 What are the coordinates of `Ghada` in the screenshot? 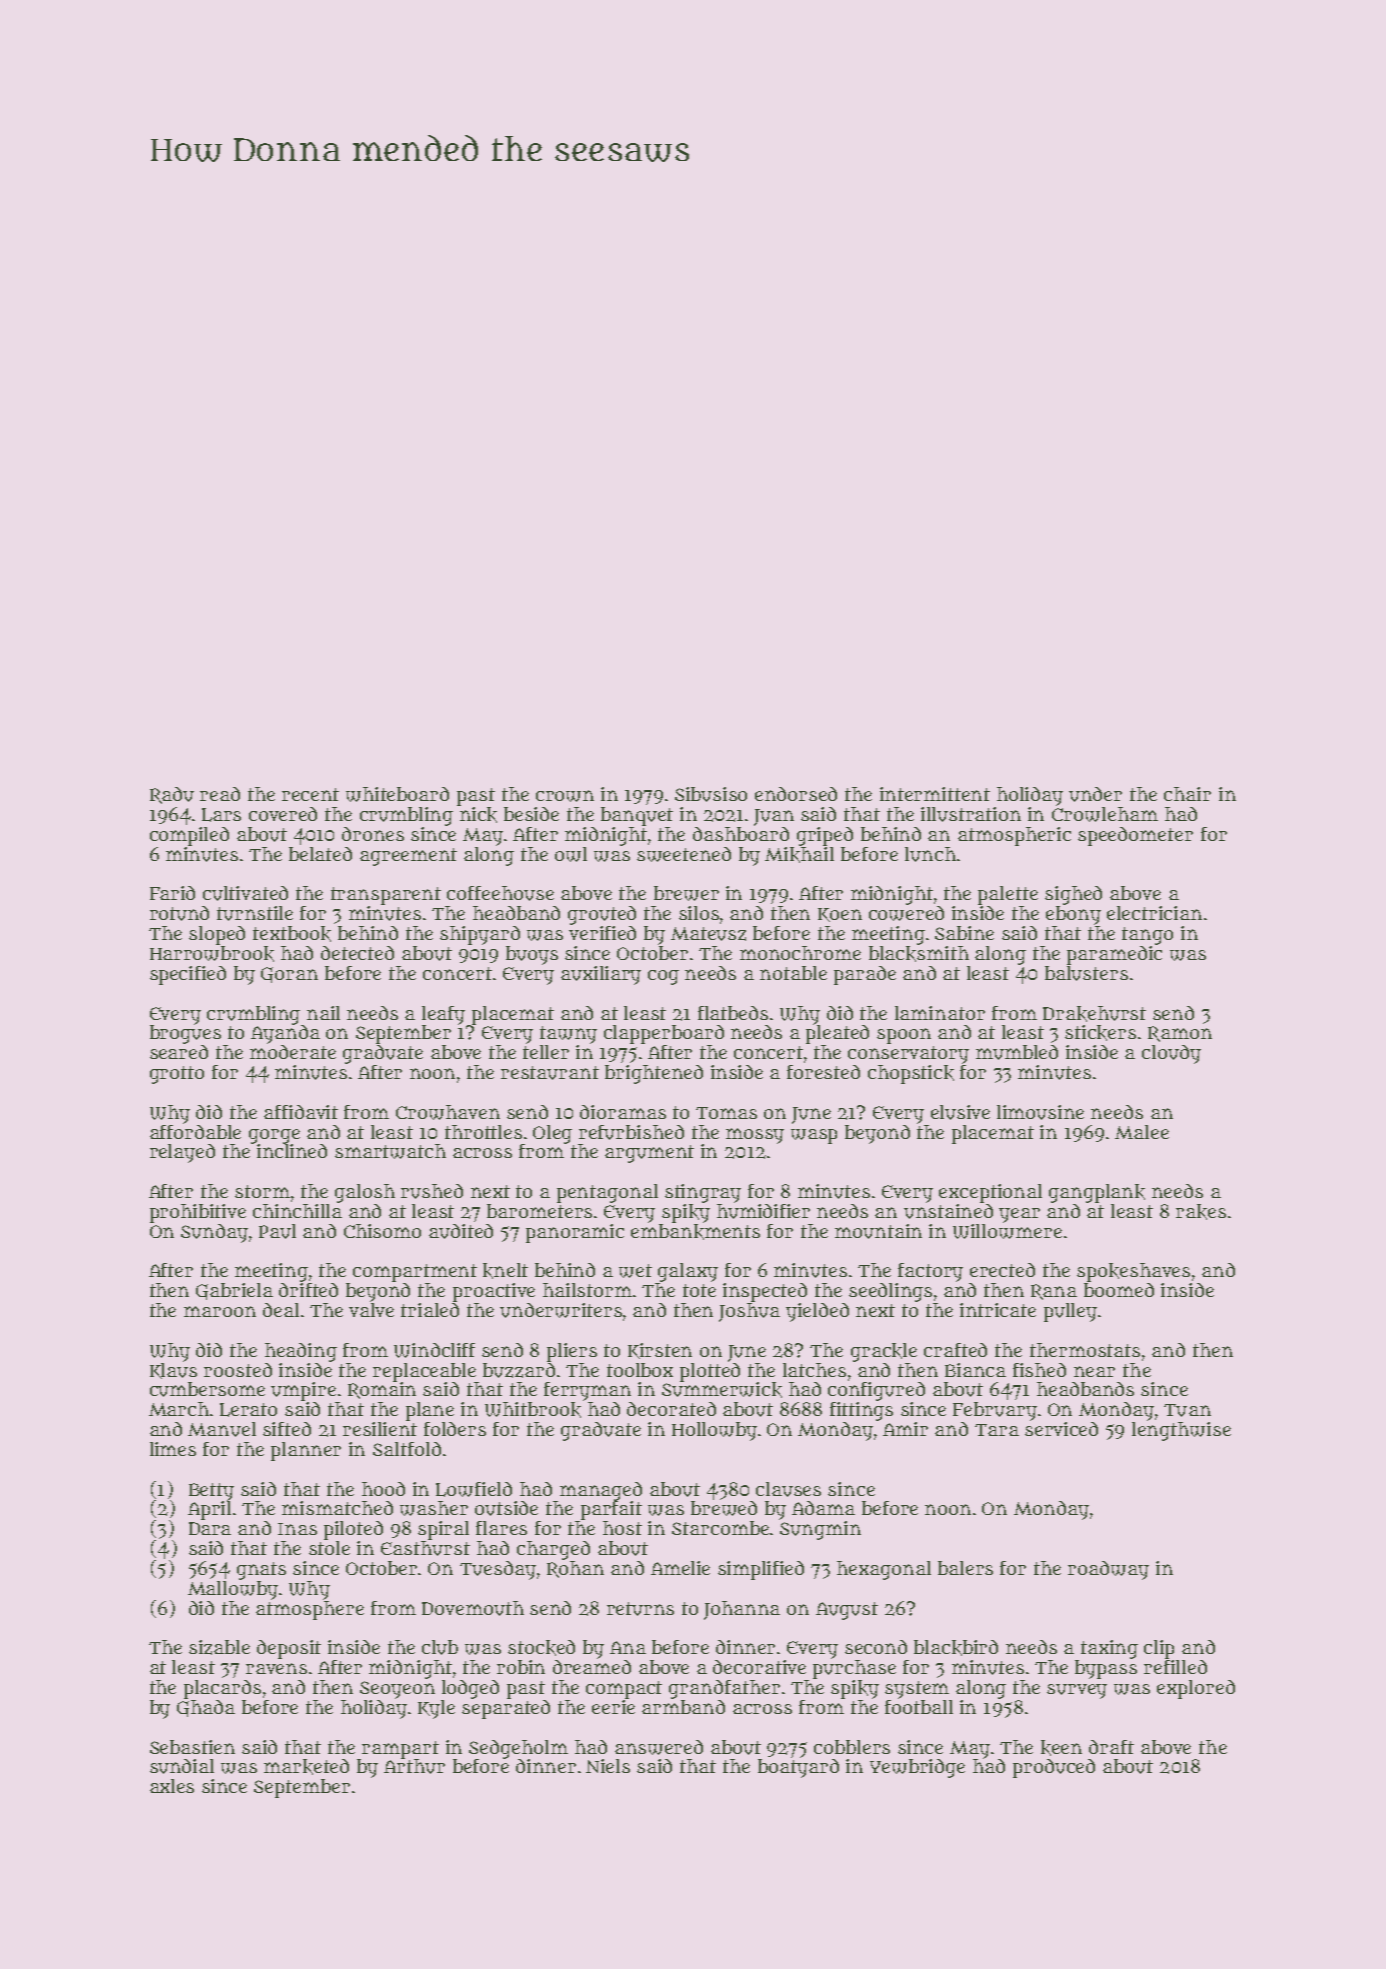 It's located at (206, 1708).
